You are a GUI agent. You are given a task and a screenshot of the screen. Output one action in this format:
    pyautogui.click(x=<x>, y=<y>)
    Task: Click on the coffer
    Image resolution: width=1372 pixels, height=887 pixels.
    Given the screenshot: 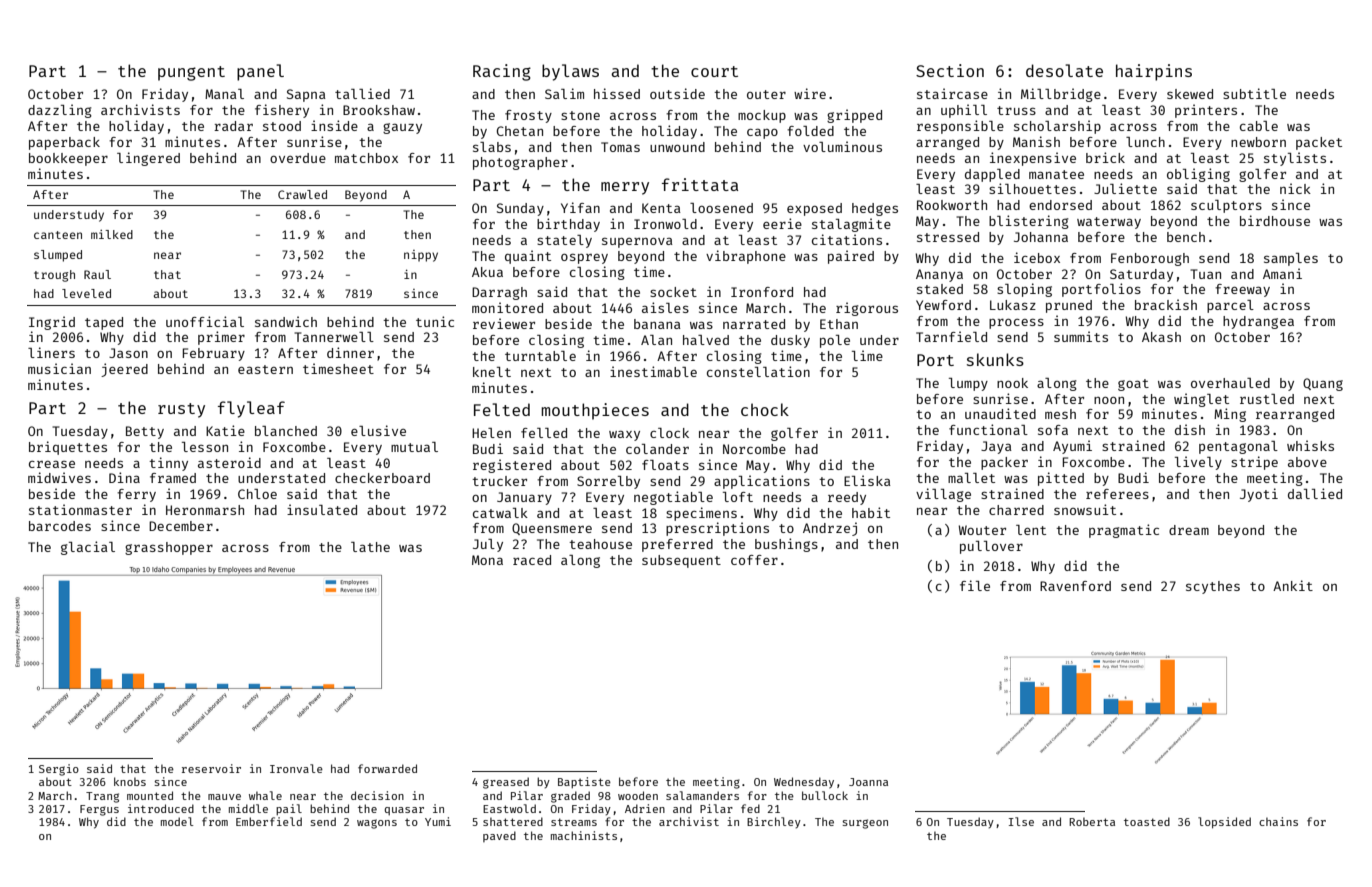 What is the action you would take?
    pyautogui.click(x=754, y=560)
